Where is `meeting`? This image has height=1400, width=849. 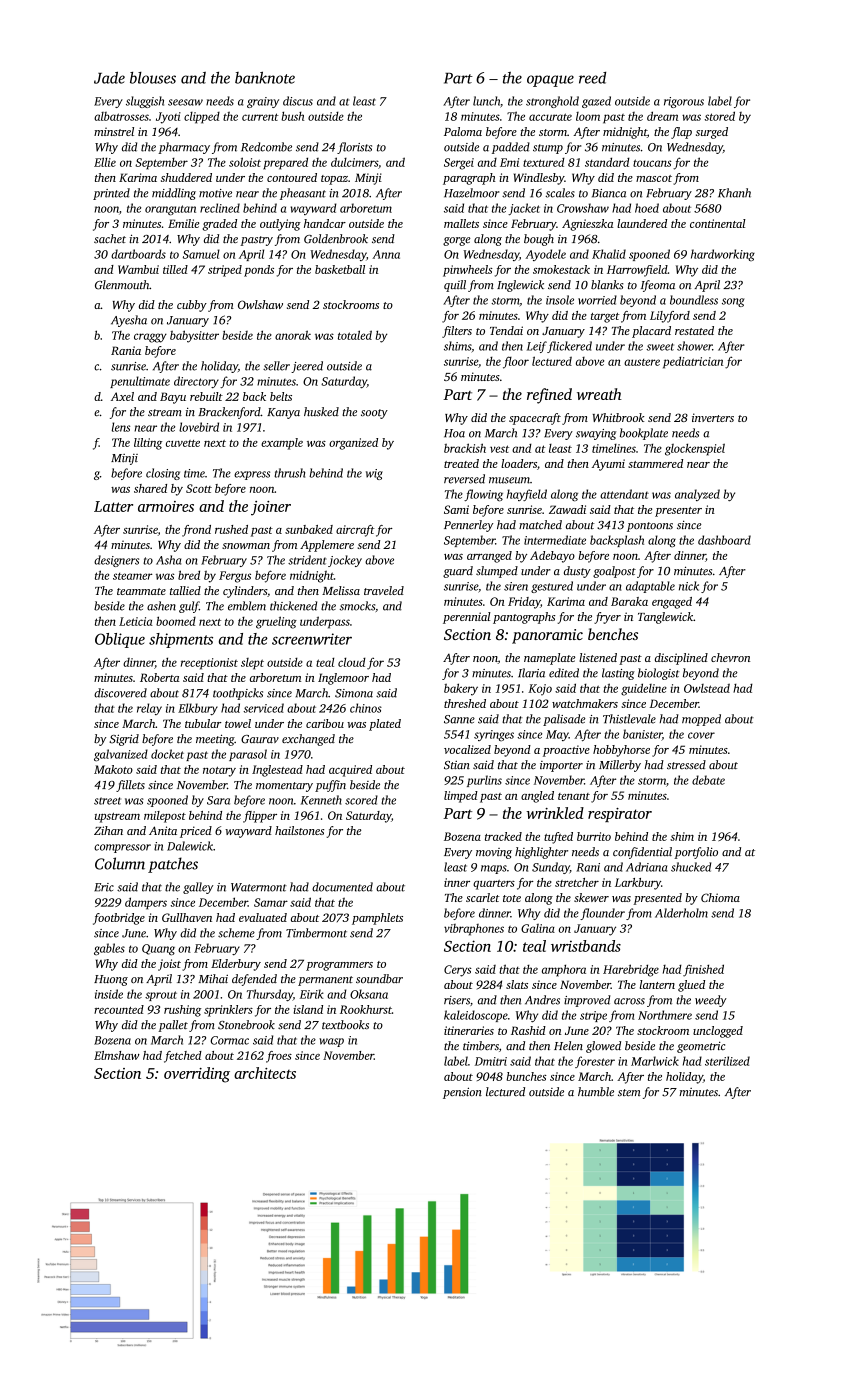
meeting is located at coordinates (215, 740).
